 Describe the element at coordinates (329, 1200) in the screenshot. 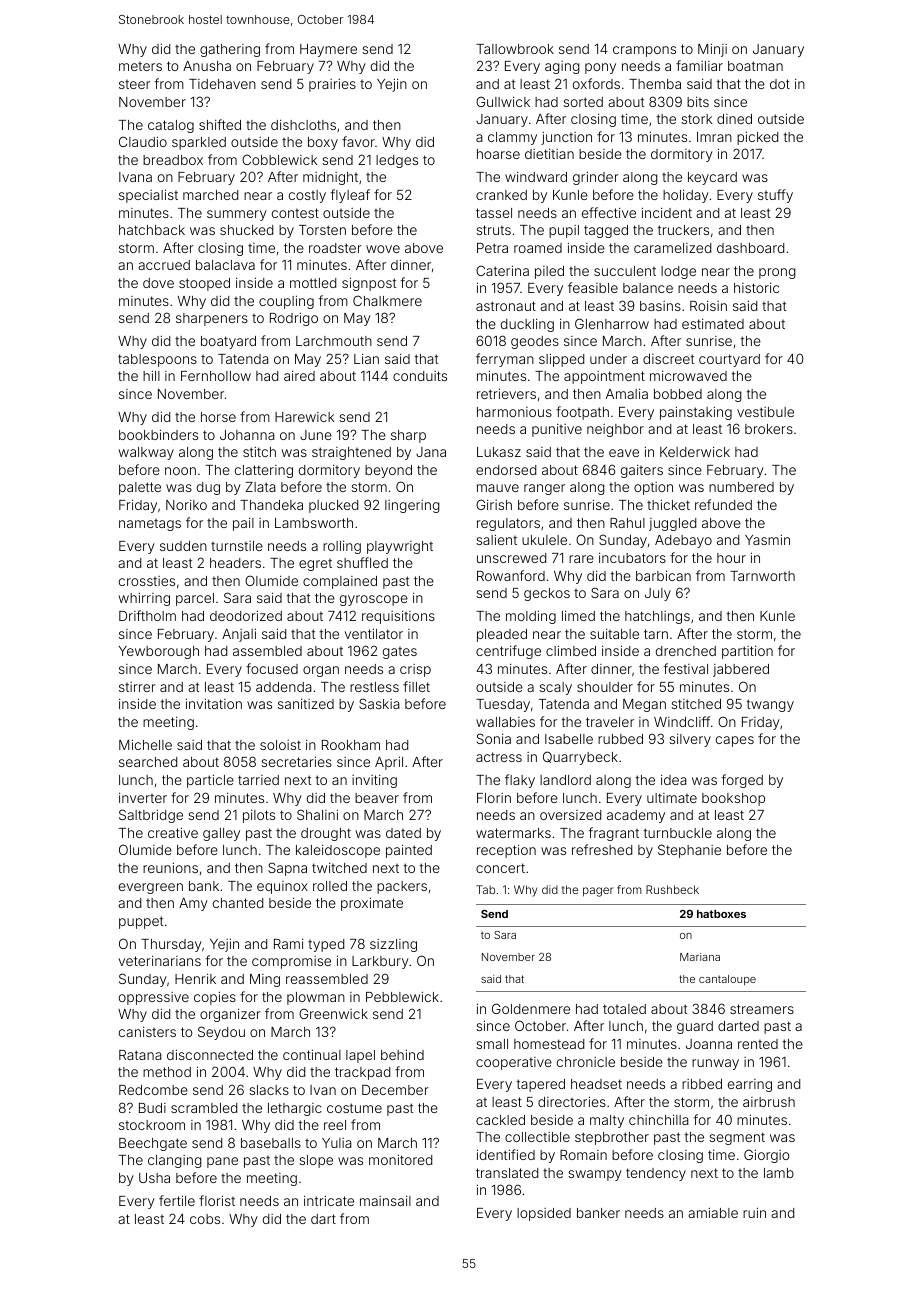

I see `intricate` at that location.
